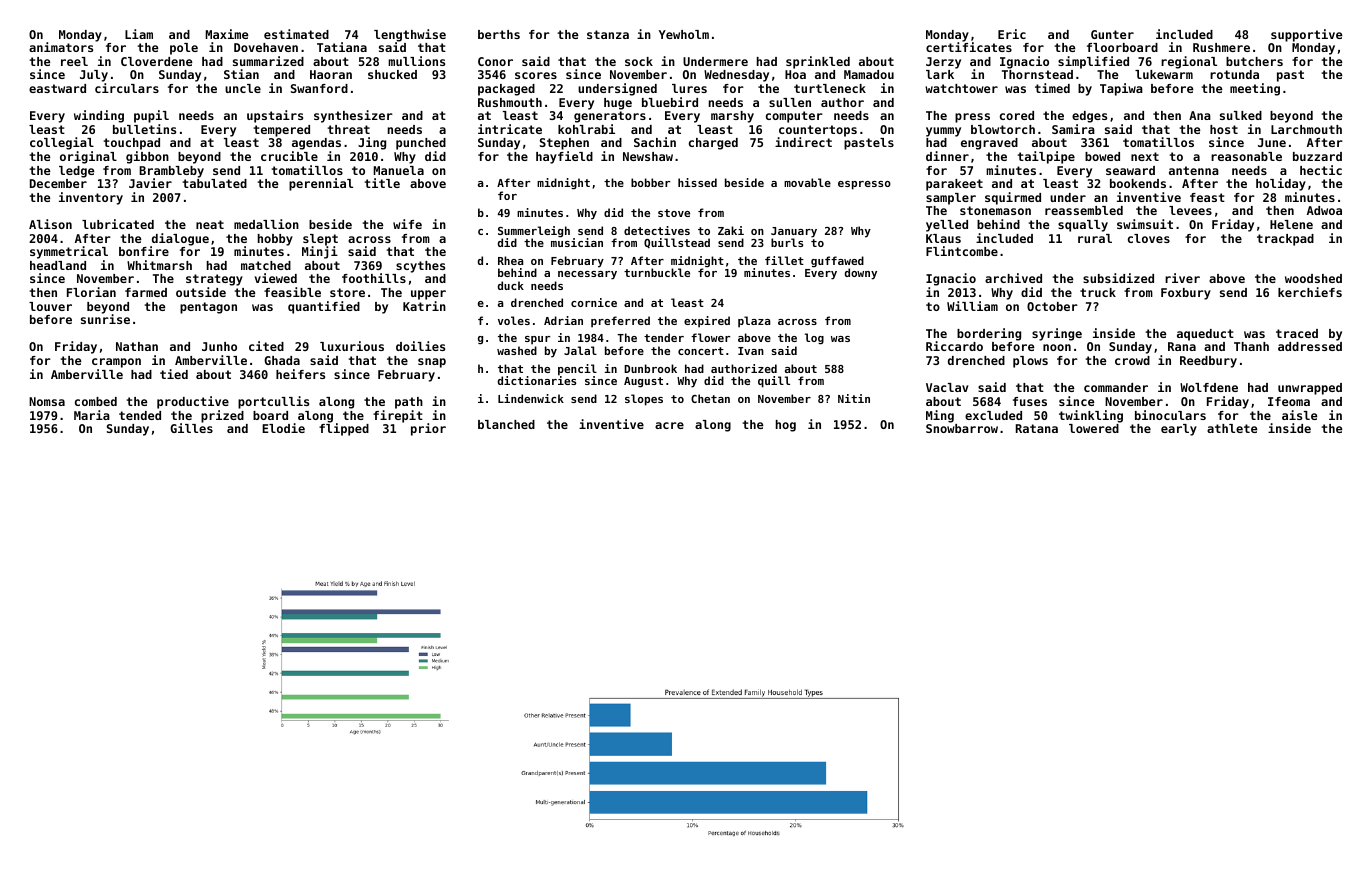  What do you see at coordinates (795, 74) in the screenshot?
I see `Hoa` at bounding box center [795, 74].
